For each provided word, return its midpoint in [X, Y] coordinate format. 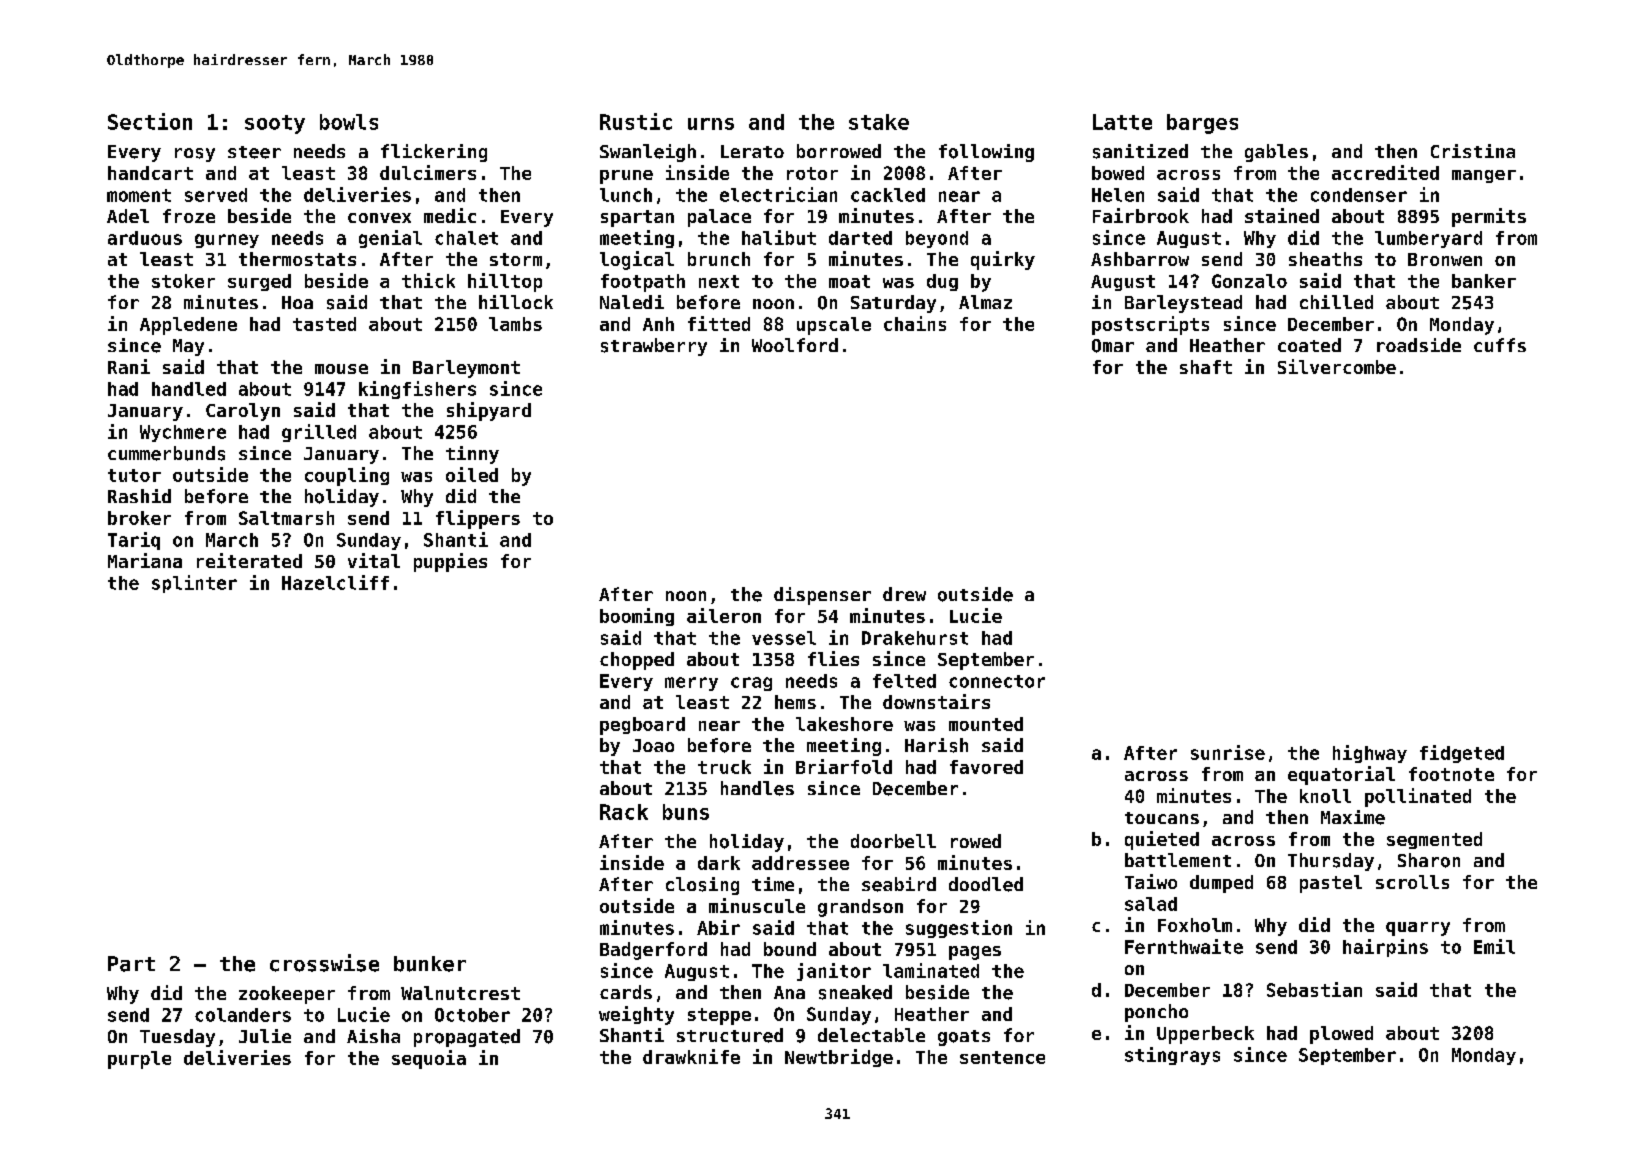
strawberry [654, 347]
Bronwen [1445, 259]
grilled [319, 433]
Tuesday [177, 1038]
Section [150, 121]
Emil [1494, 946]
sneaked [855, 992]
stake [879, 122]
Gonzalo [1249, 281]
